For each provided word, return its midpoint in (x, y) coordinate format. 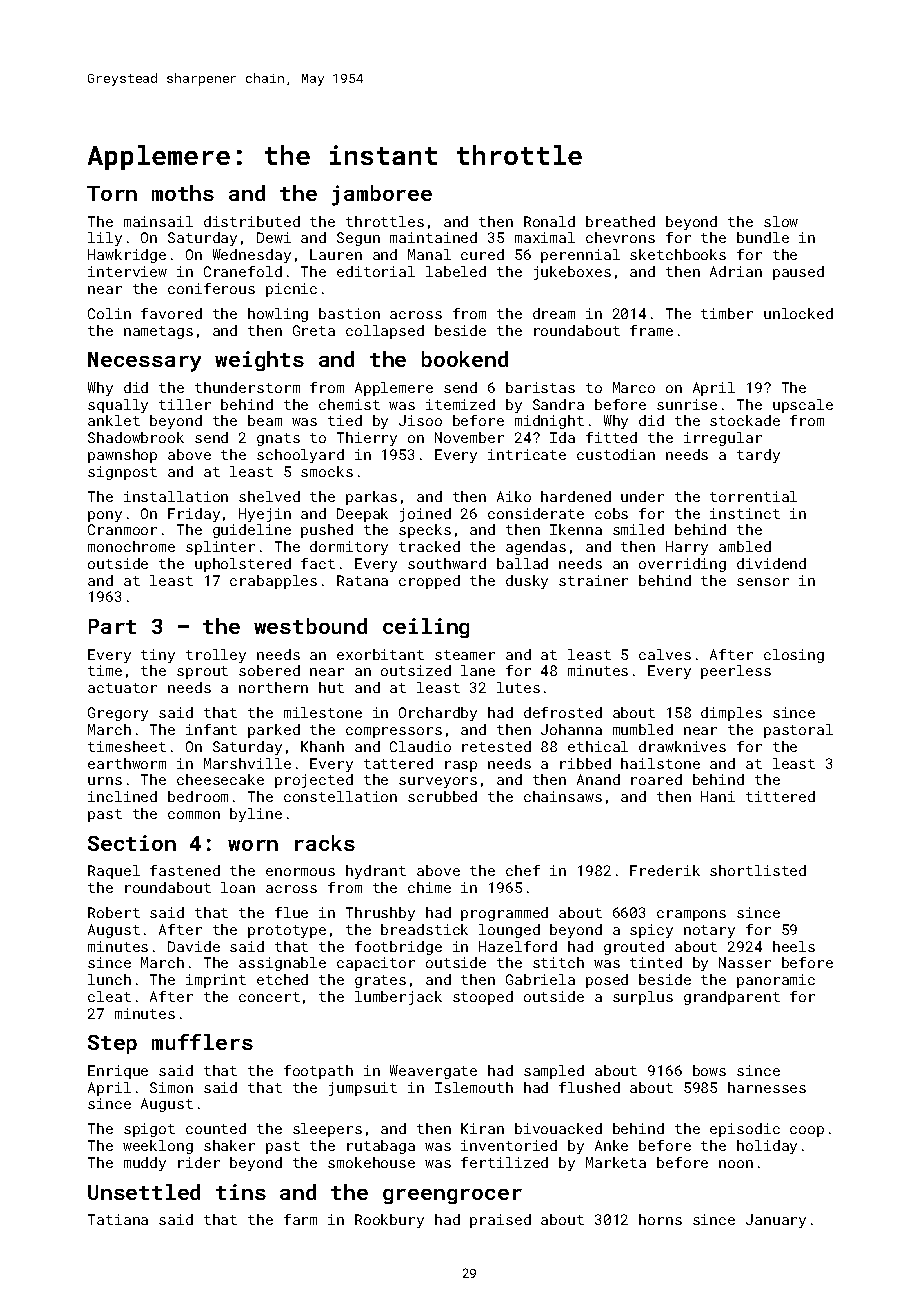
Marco (634, 387)
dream (554, 313)
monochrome (131, 546)
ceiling (426, 628)
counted (216, 1128)
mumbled (643, 729)
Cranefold (243, 271)
